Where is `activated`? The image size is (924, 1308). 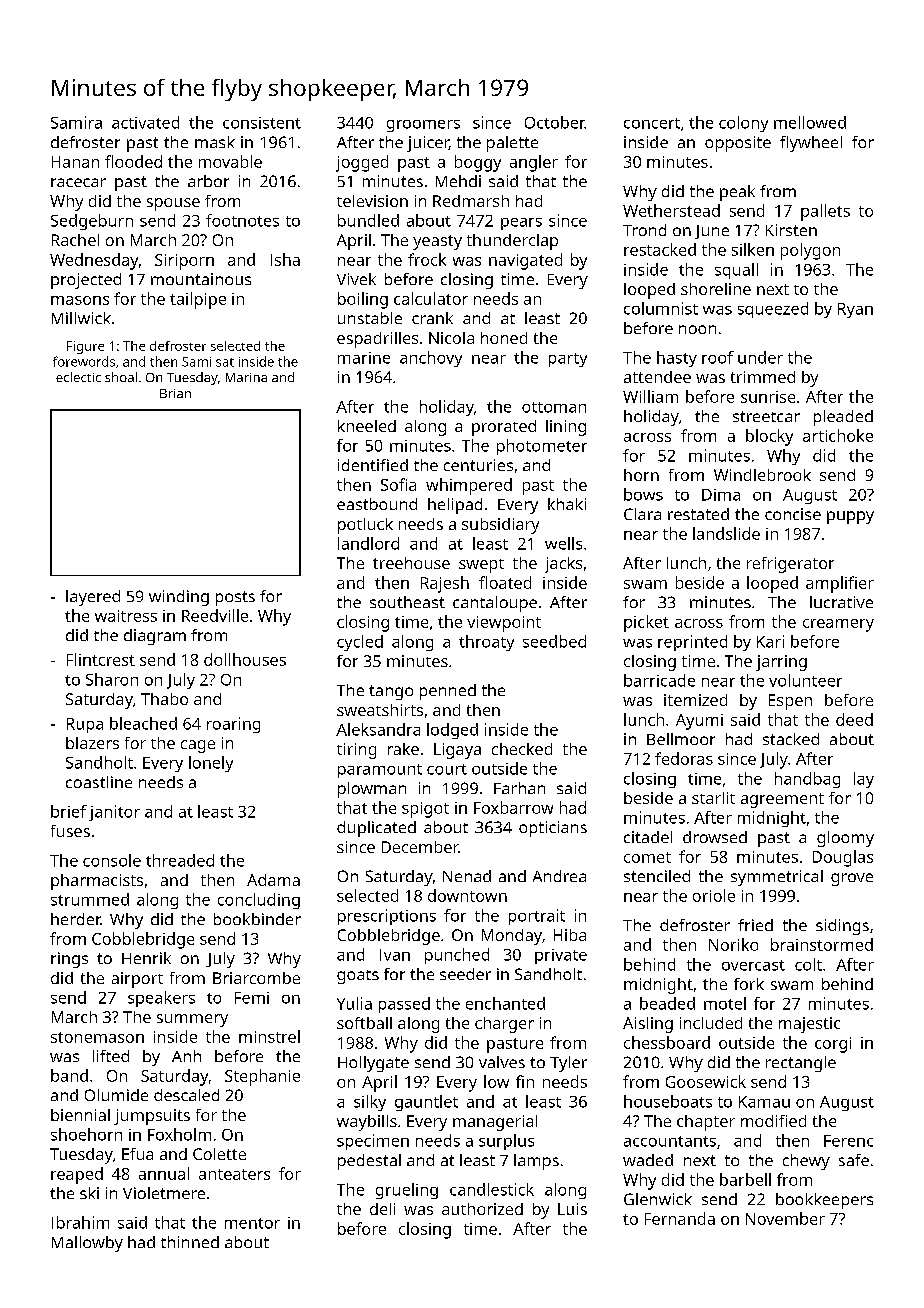
activated is located at coordinates (145, 122).
